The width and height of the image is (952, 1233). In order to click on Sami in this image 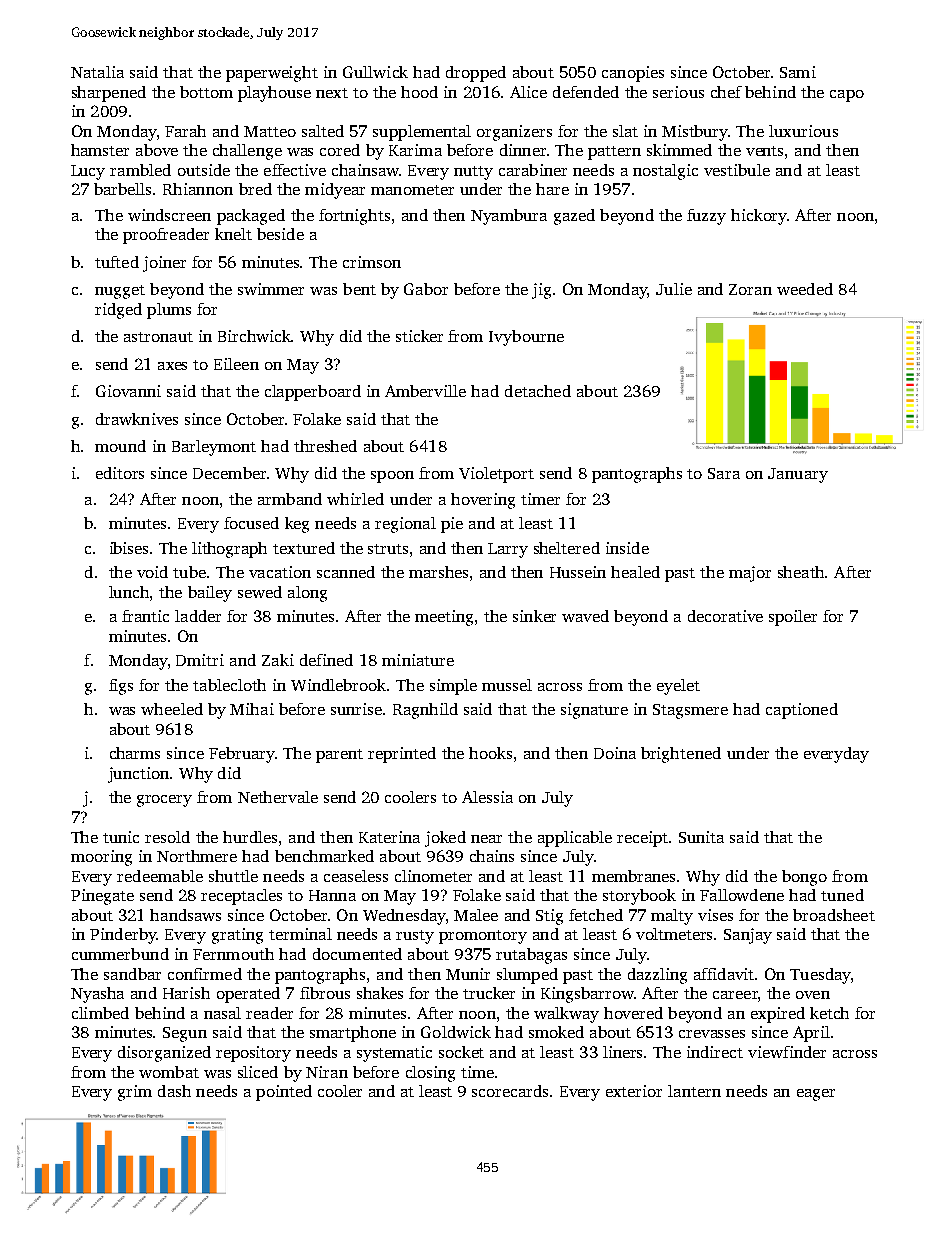, I will do `click(798, 72)`.
